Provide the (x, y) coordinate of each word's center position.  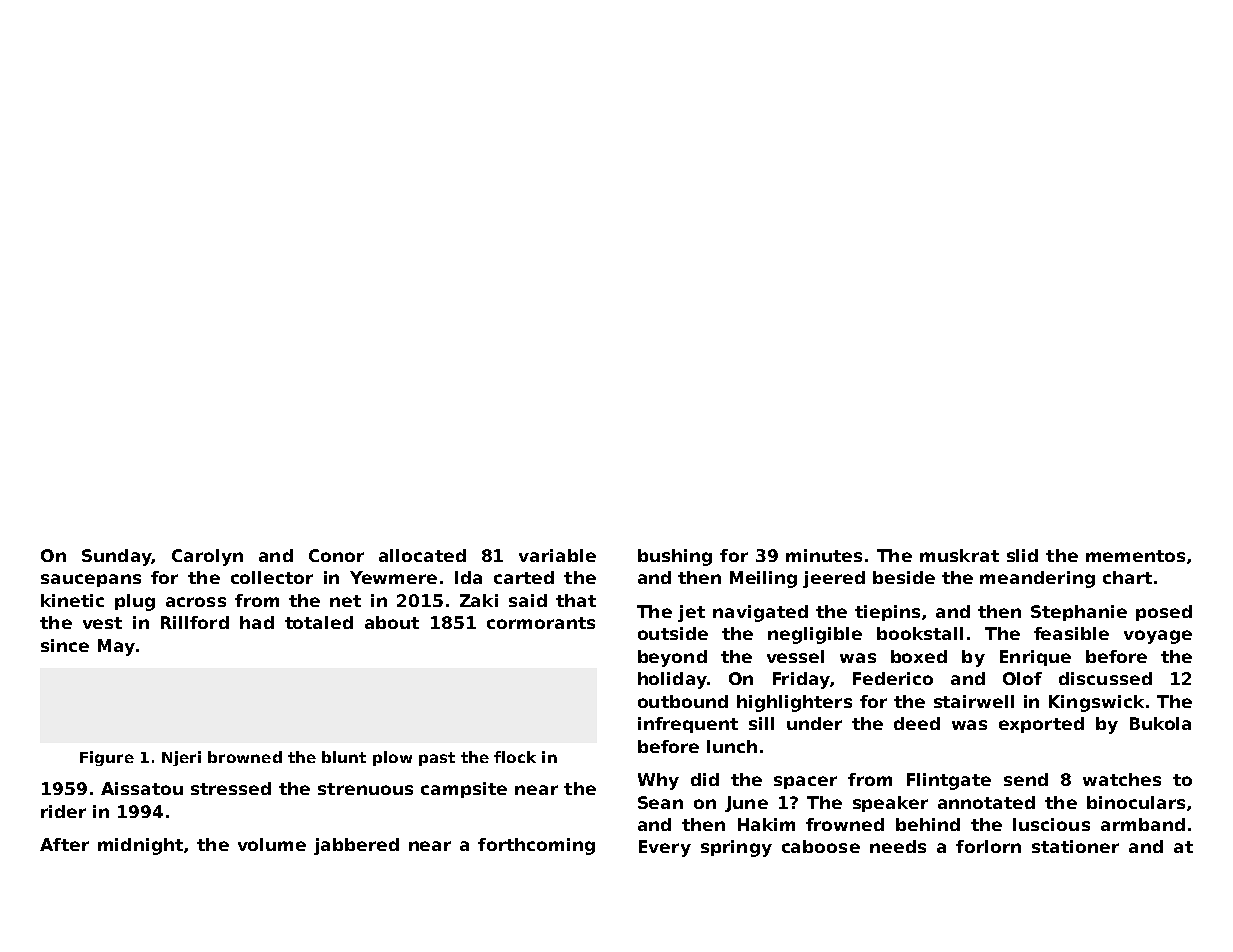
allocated (422, 555)
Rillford (195, 622)
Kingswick (1096, 703)
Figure (107, 758)
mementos (1135, 556)
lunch (732, 746)
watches (1122, 779)
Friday (801, 680)
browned (245, 757)
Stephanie (1079, 613)
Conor (336, 555)
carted (524, 577)
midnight (140, 846)
